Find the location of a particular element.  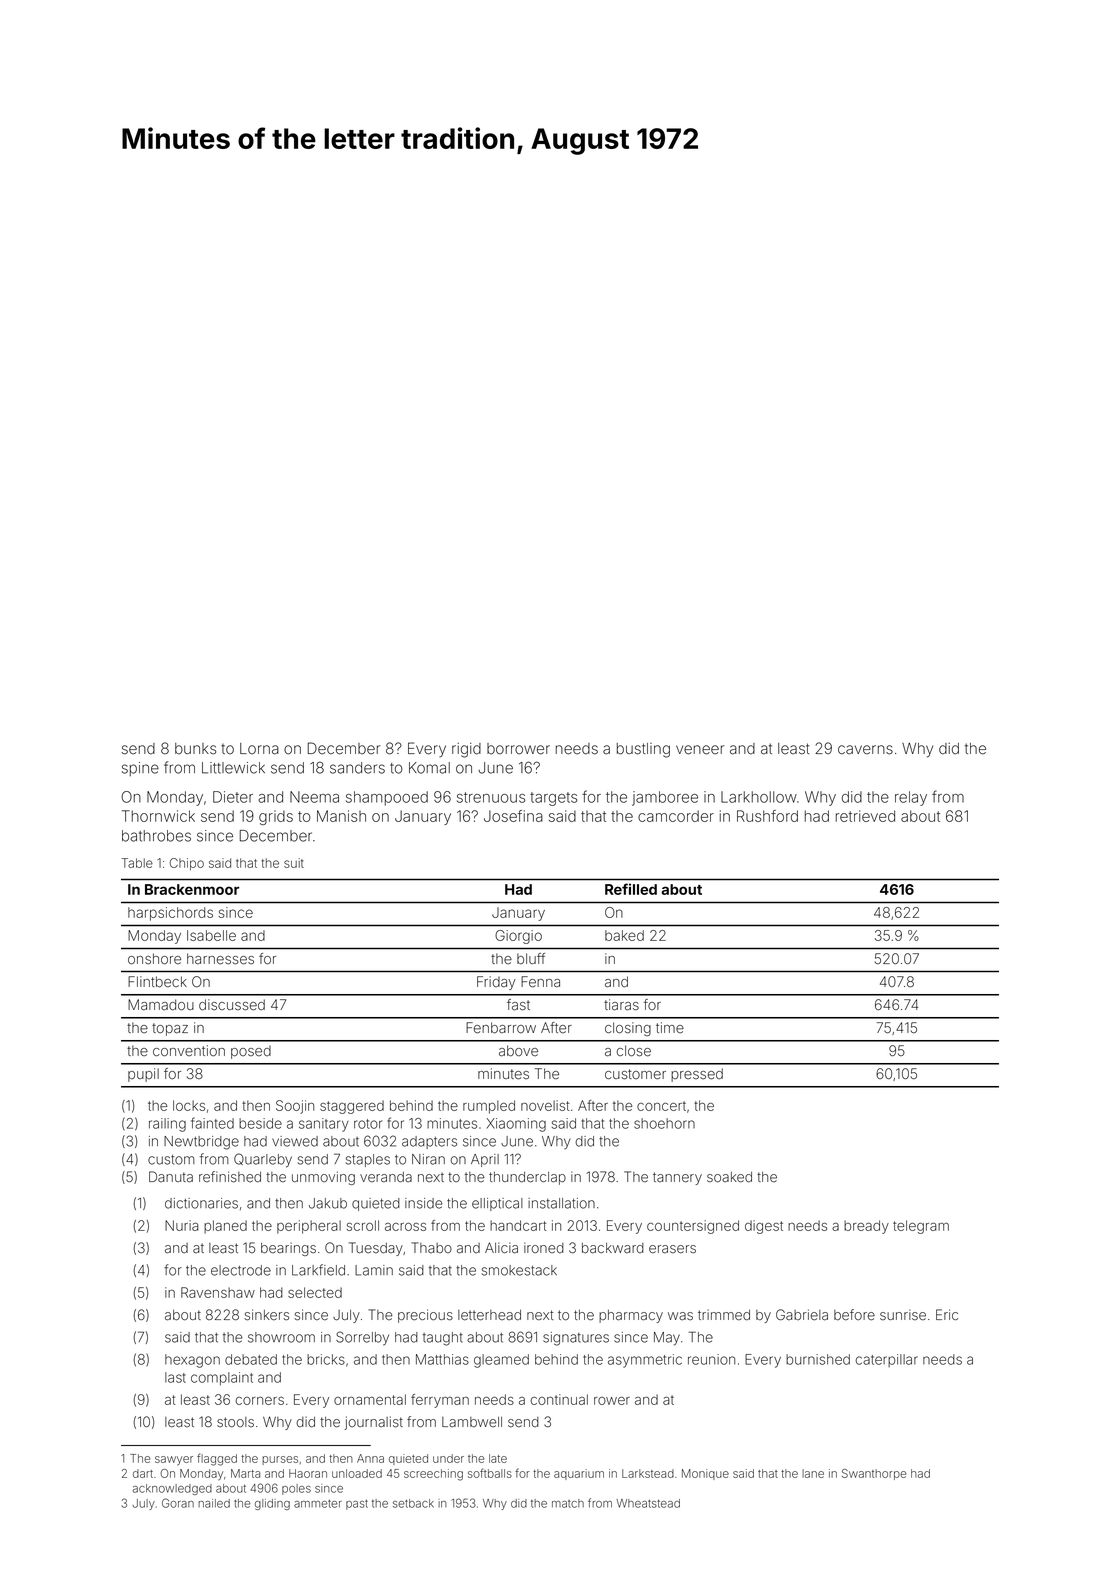

Swanthorpe is located at coordinates (874, 1474).
